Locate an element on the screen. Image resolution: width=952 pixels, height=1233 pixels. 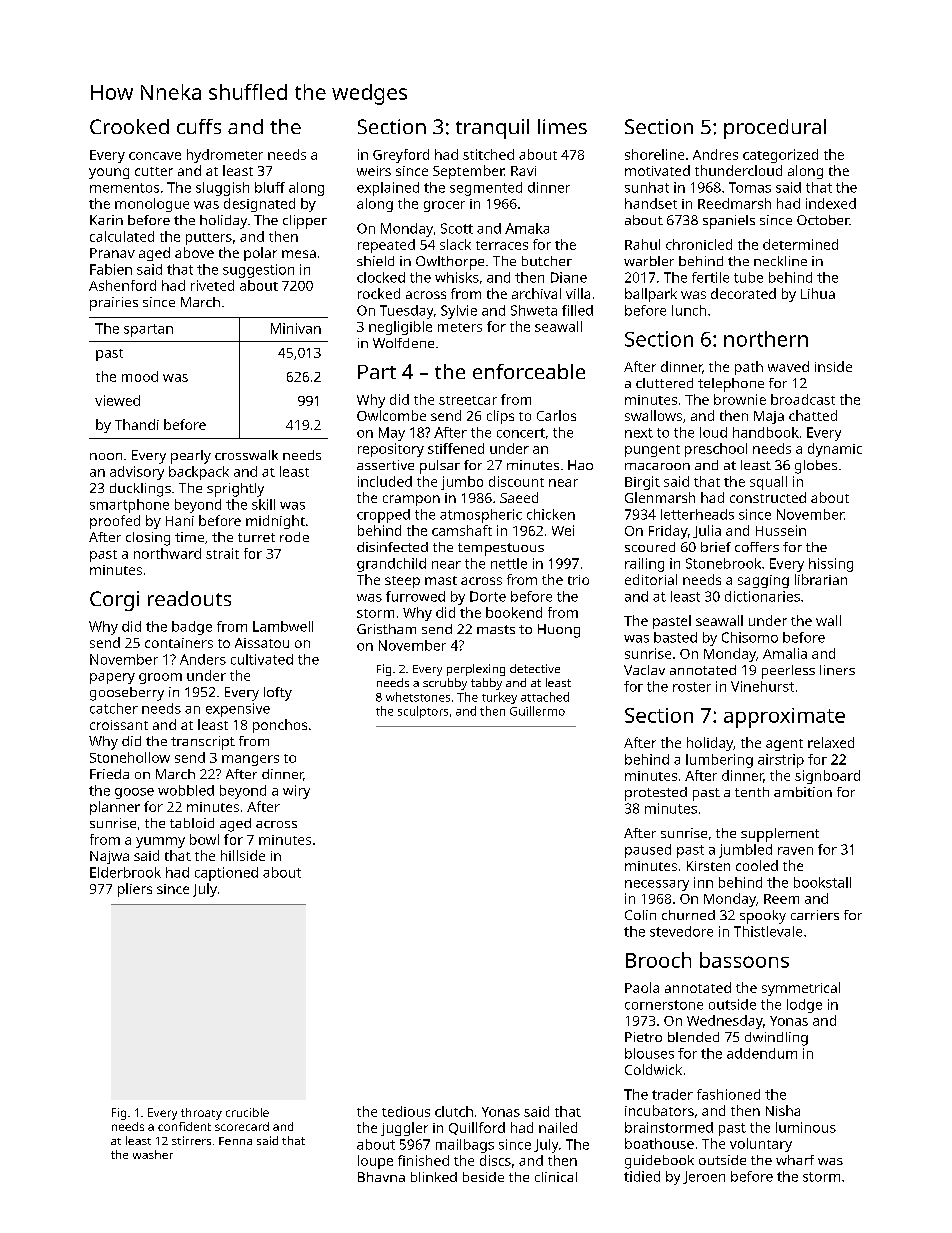
whisks is located at coordinates (457, 277).
